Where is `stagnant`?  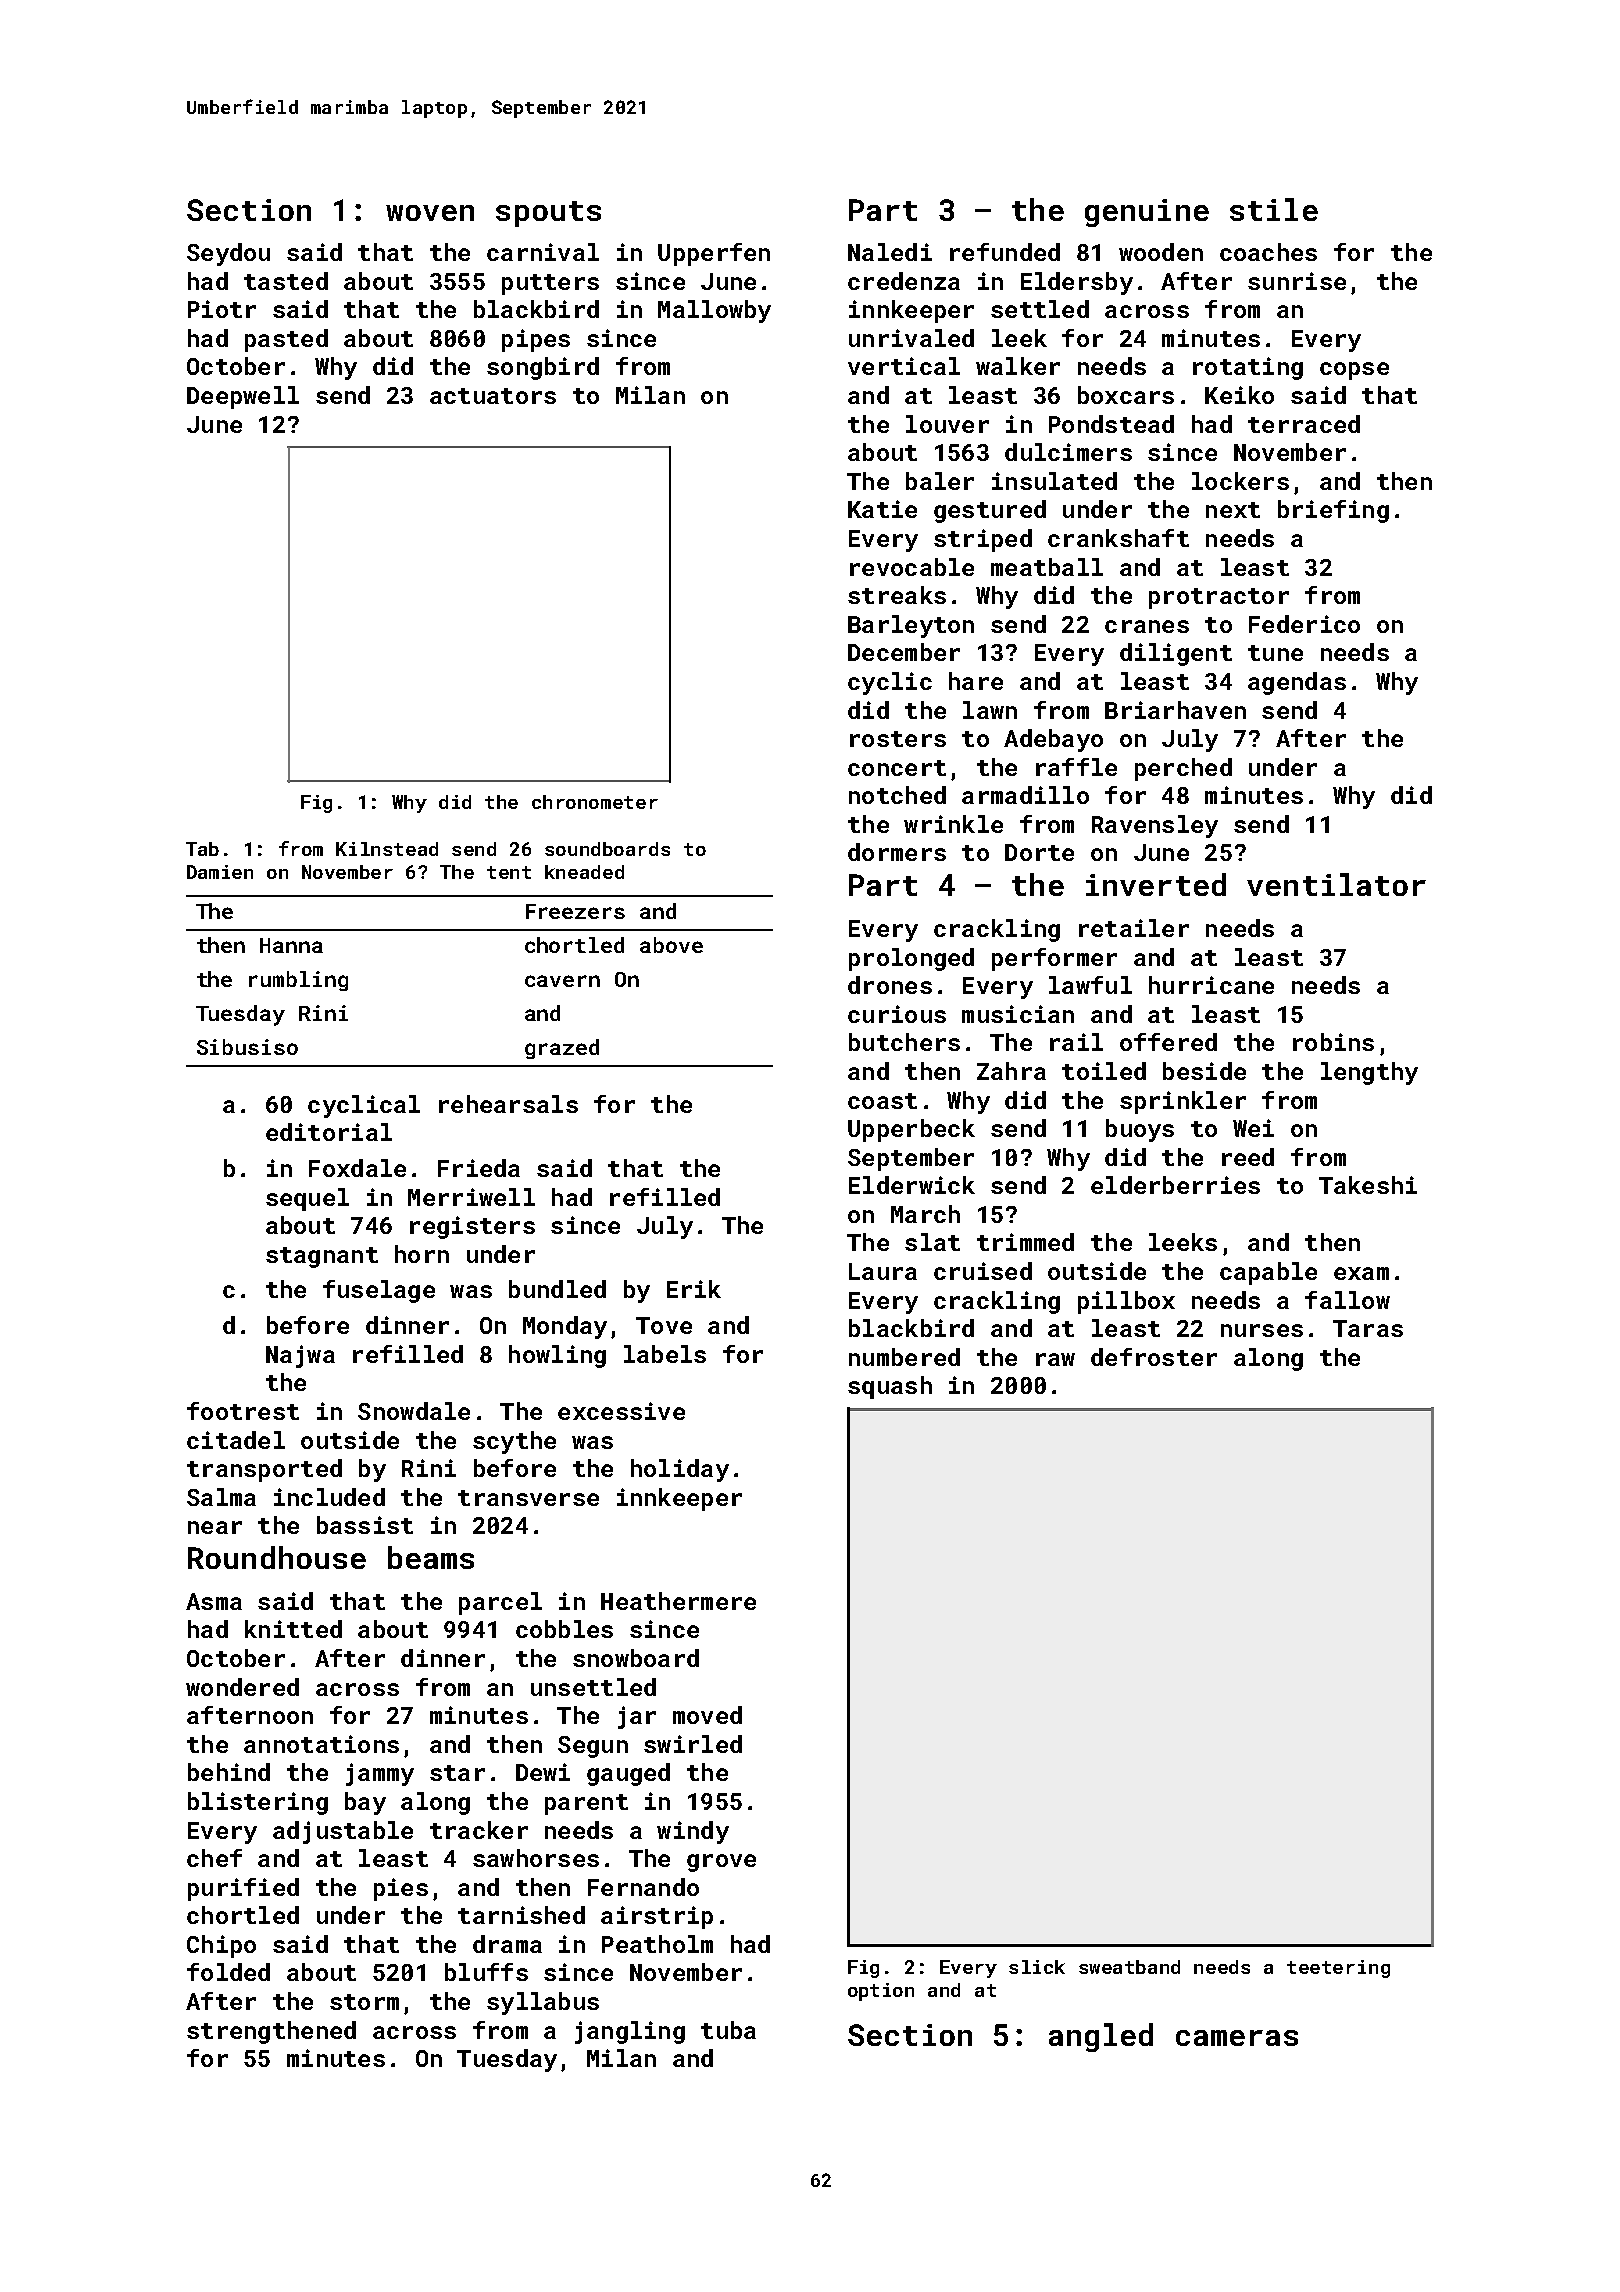
stagnant is located at coordinates (322, 1257).
